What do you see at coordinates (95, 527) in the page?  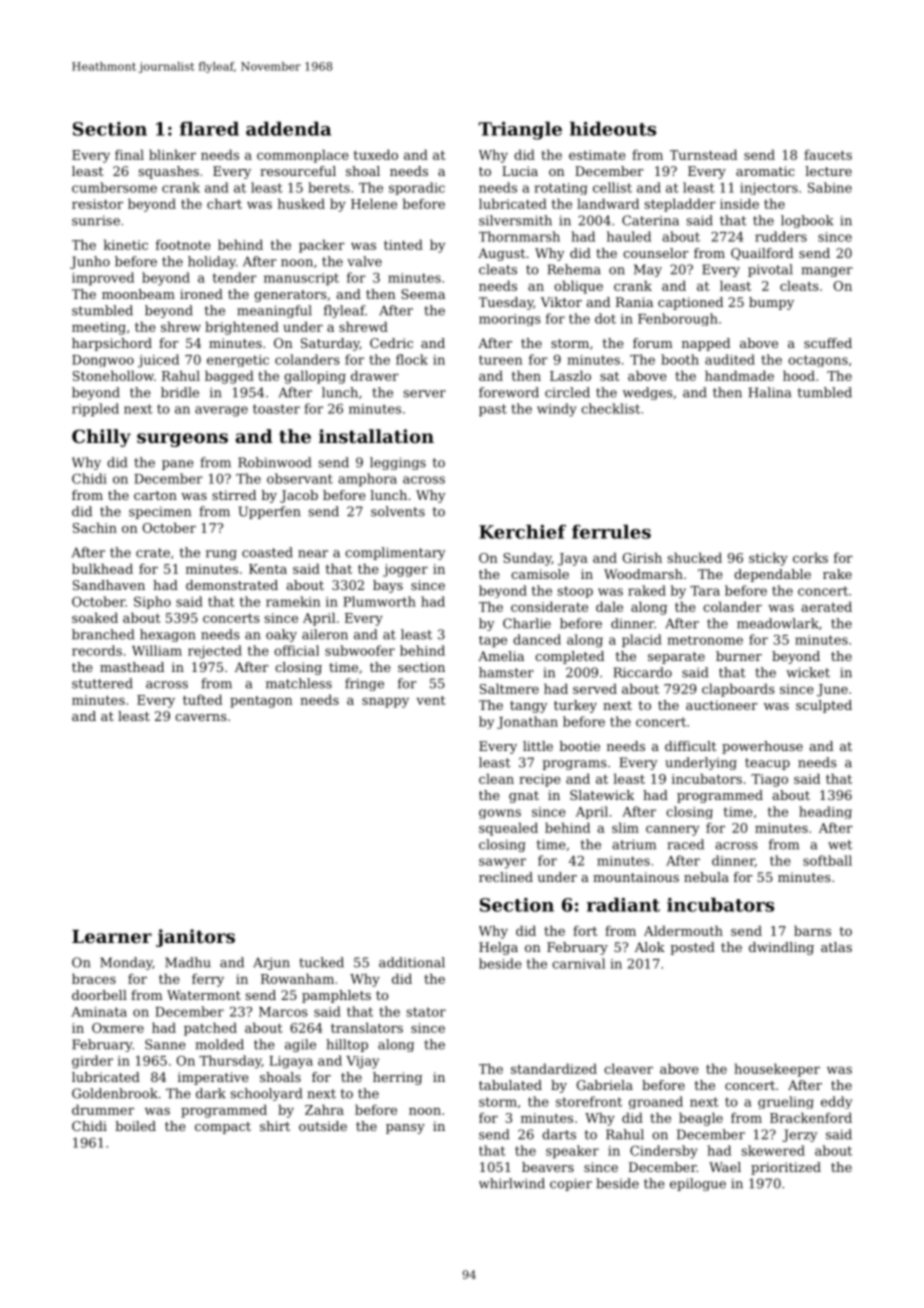 I see `Sachin` at bounding box center [95, 527].
